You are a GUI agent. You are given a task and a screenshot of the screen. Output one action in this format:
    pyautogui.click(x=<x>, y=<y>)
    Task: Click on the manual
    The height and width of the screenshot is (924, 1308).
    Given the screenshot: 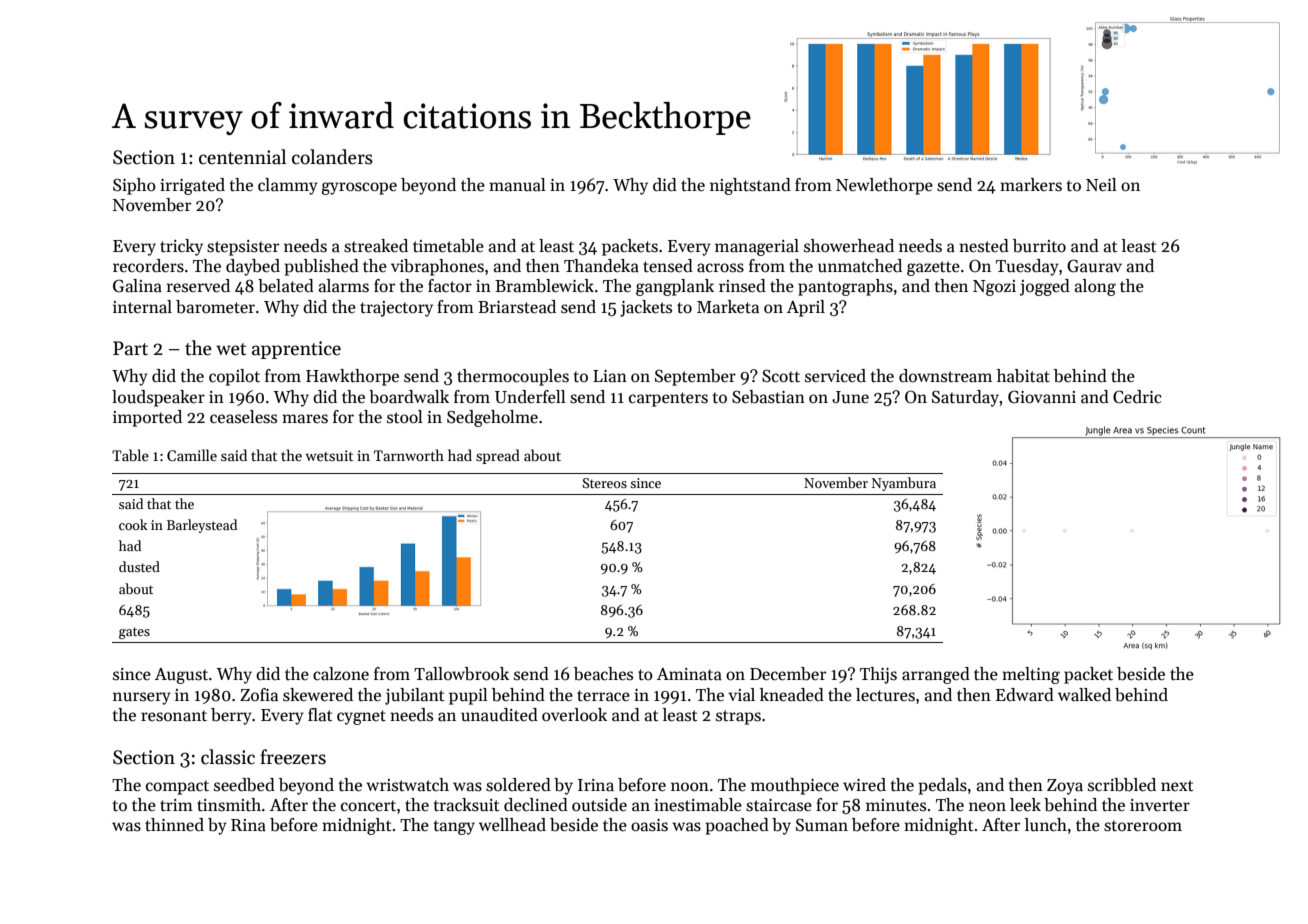 What is the action you would take?
    pyautogui.click(x=517, y=185)
